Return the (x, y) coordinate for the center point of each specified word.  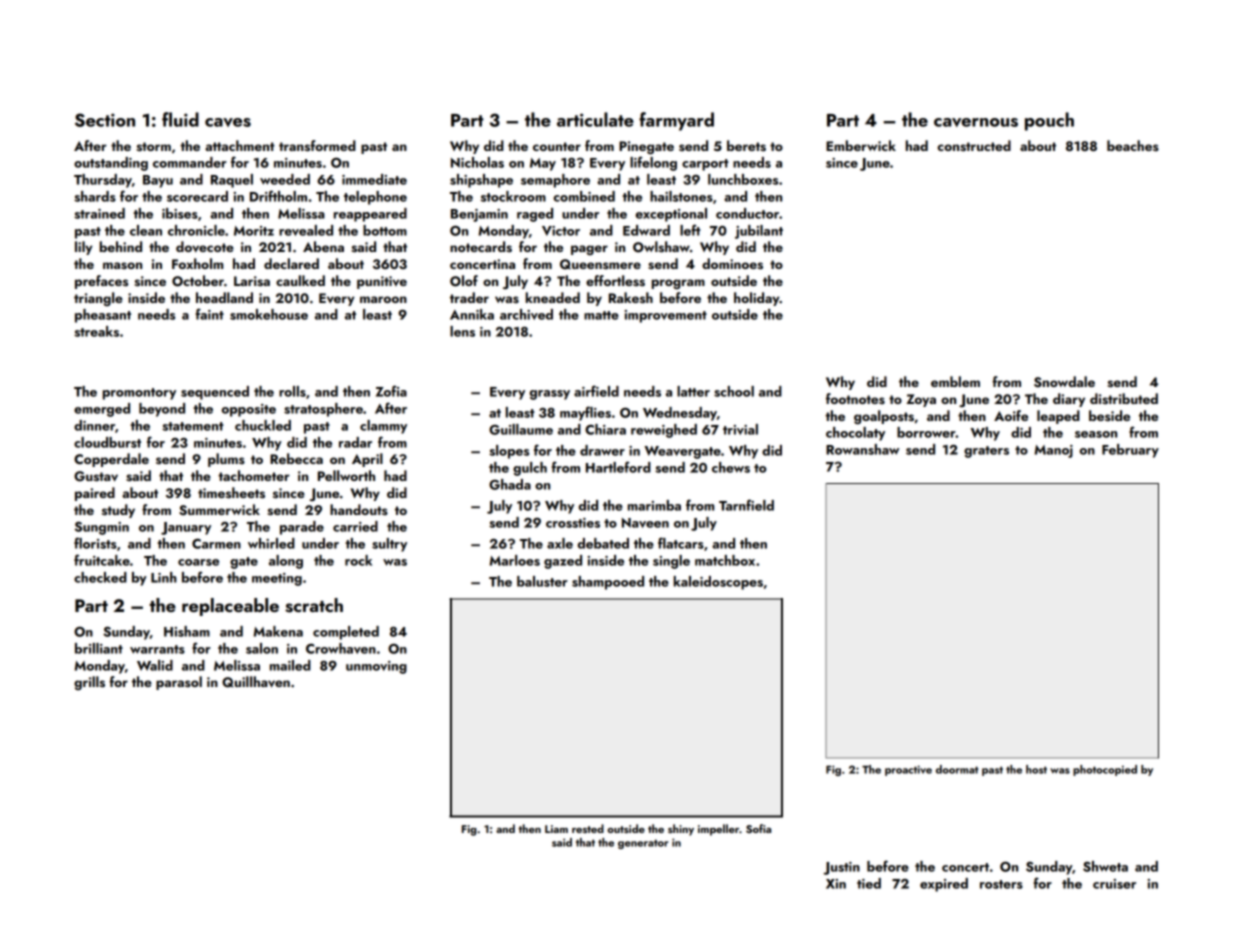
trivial (740, 429)
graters (986, 452)
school (734, 391)
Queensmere (600, 264)
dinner (94, 425)
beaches (1133, 145)
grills (89, 683)
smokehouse (269, 314)
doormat (957, 769)
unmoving (376, 667)
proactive (908, 770)
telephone (375, 198)
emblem (955, 381)
